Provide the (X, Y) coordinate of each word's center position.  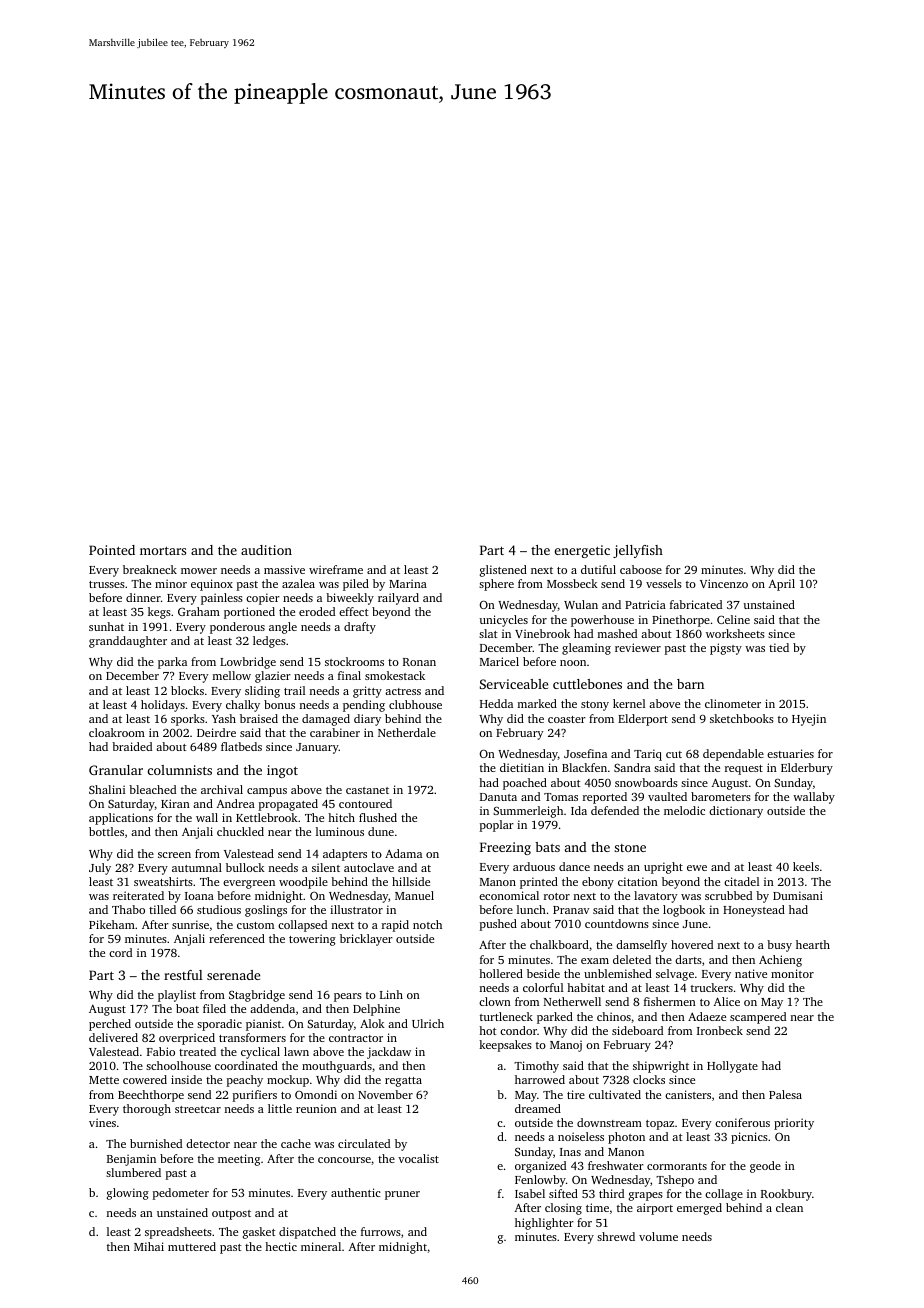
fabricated (696, 604)
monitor (792, 973)
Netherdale (407, 732)
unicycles (503, 621)
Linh (391, 994)
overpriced (187, 1039)
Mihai (149, 1246)
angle (283, 628)
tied (779, 647)
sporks (188, 720)
